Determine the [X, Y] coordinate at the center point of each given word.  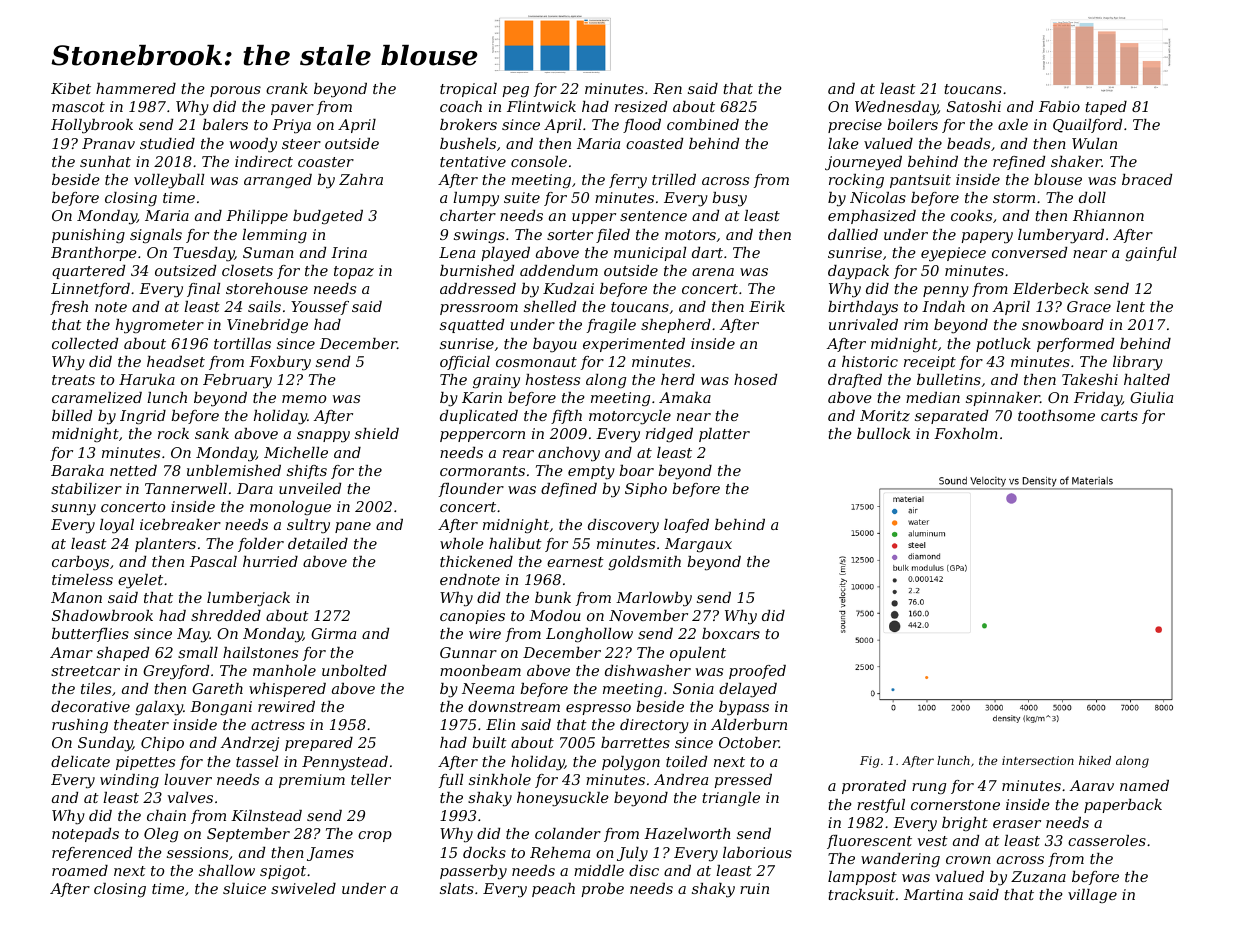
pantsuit [920, 181]
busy [729, 199]
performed [1075, 345]
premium [312, 781]
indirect [264, 161]
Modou [555, 615]
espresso [598, 709]
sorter [570, 235]
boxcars [731, 633]
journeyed [863, 163]
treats [73, 380]
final [203, 290]
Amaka [685, 397]
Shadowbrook [102, 615]
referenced [92, 854]
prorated [874, 787]
